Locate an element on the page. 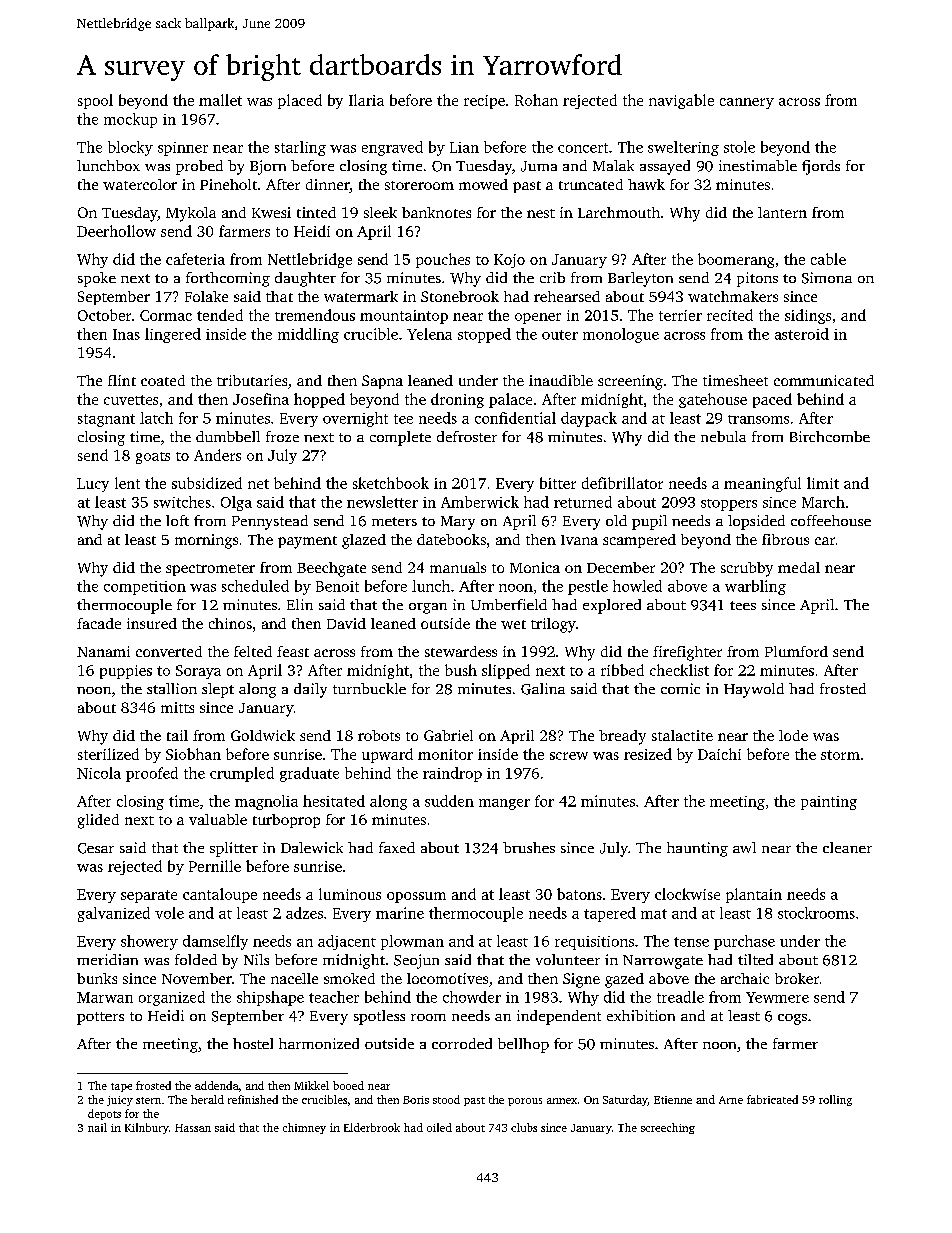 This page has width=952, height=1233. screeching is located at coordinates (668, 1128).
